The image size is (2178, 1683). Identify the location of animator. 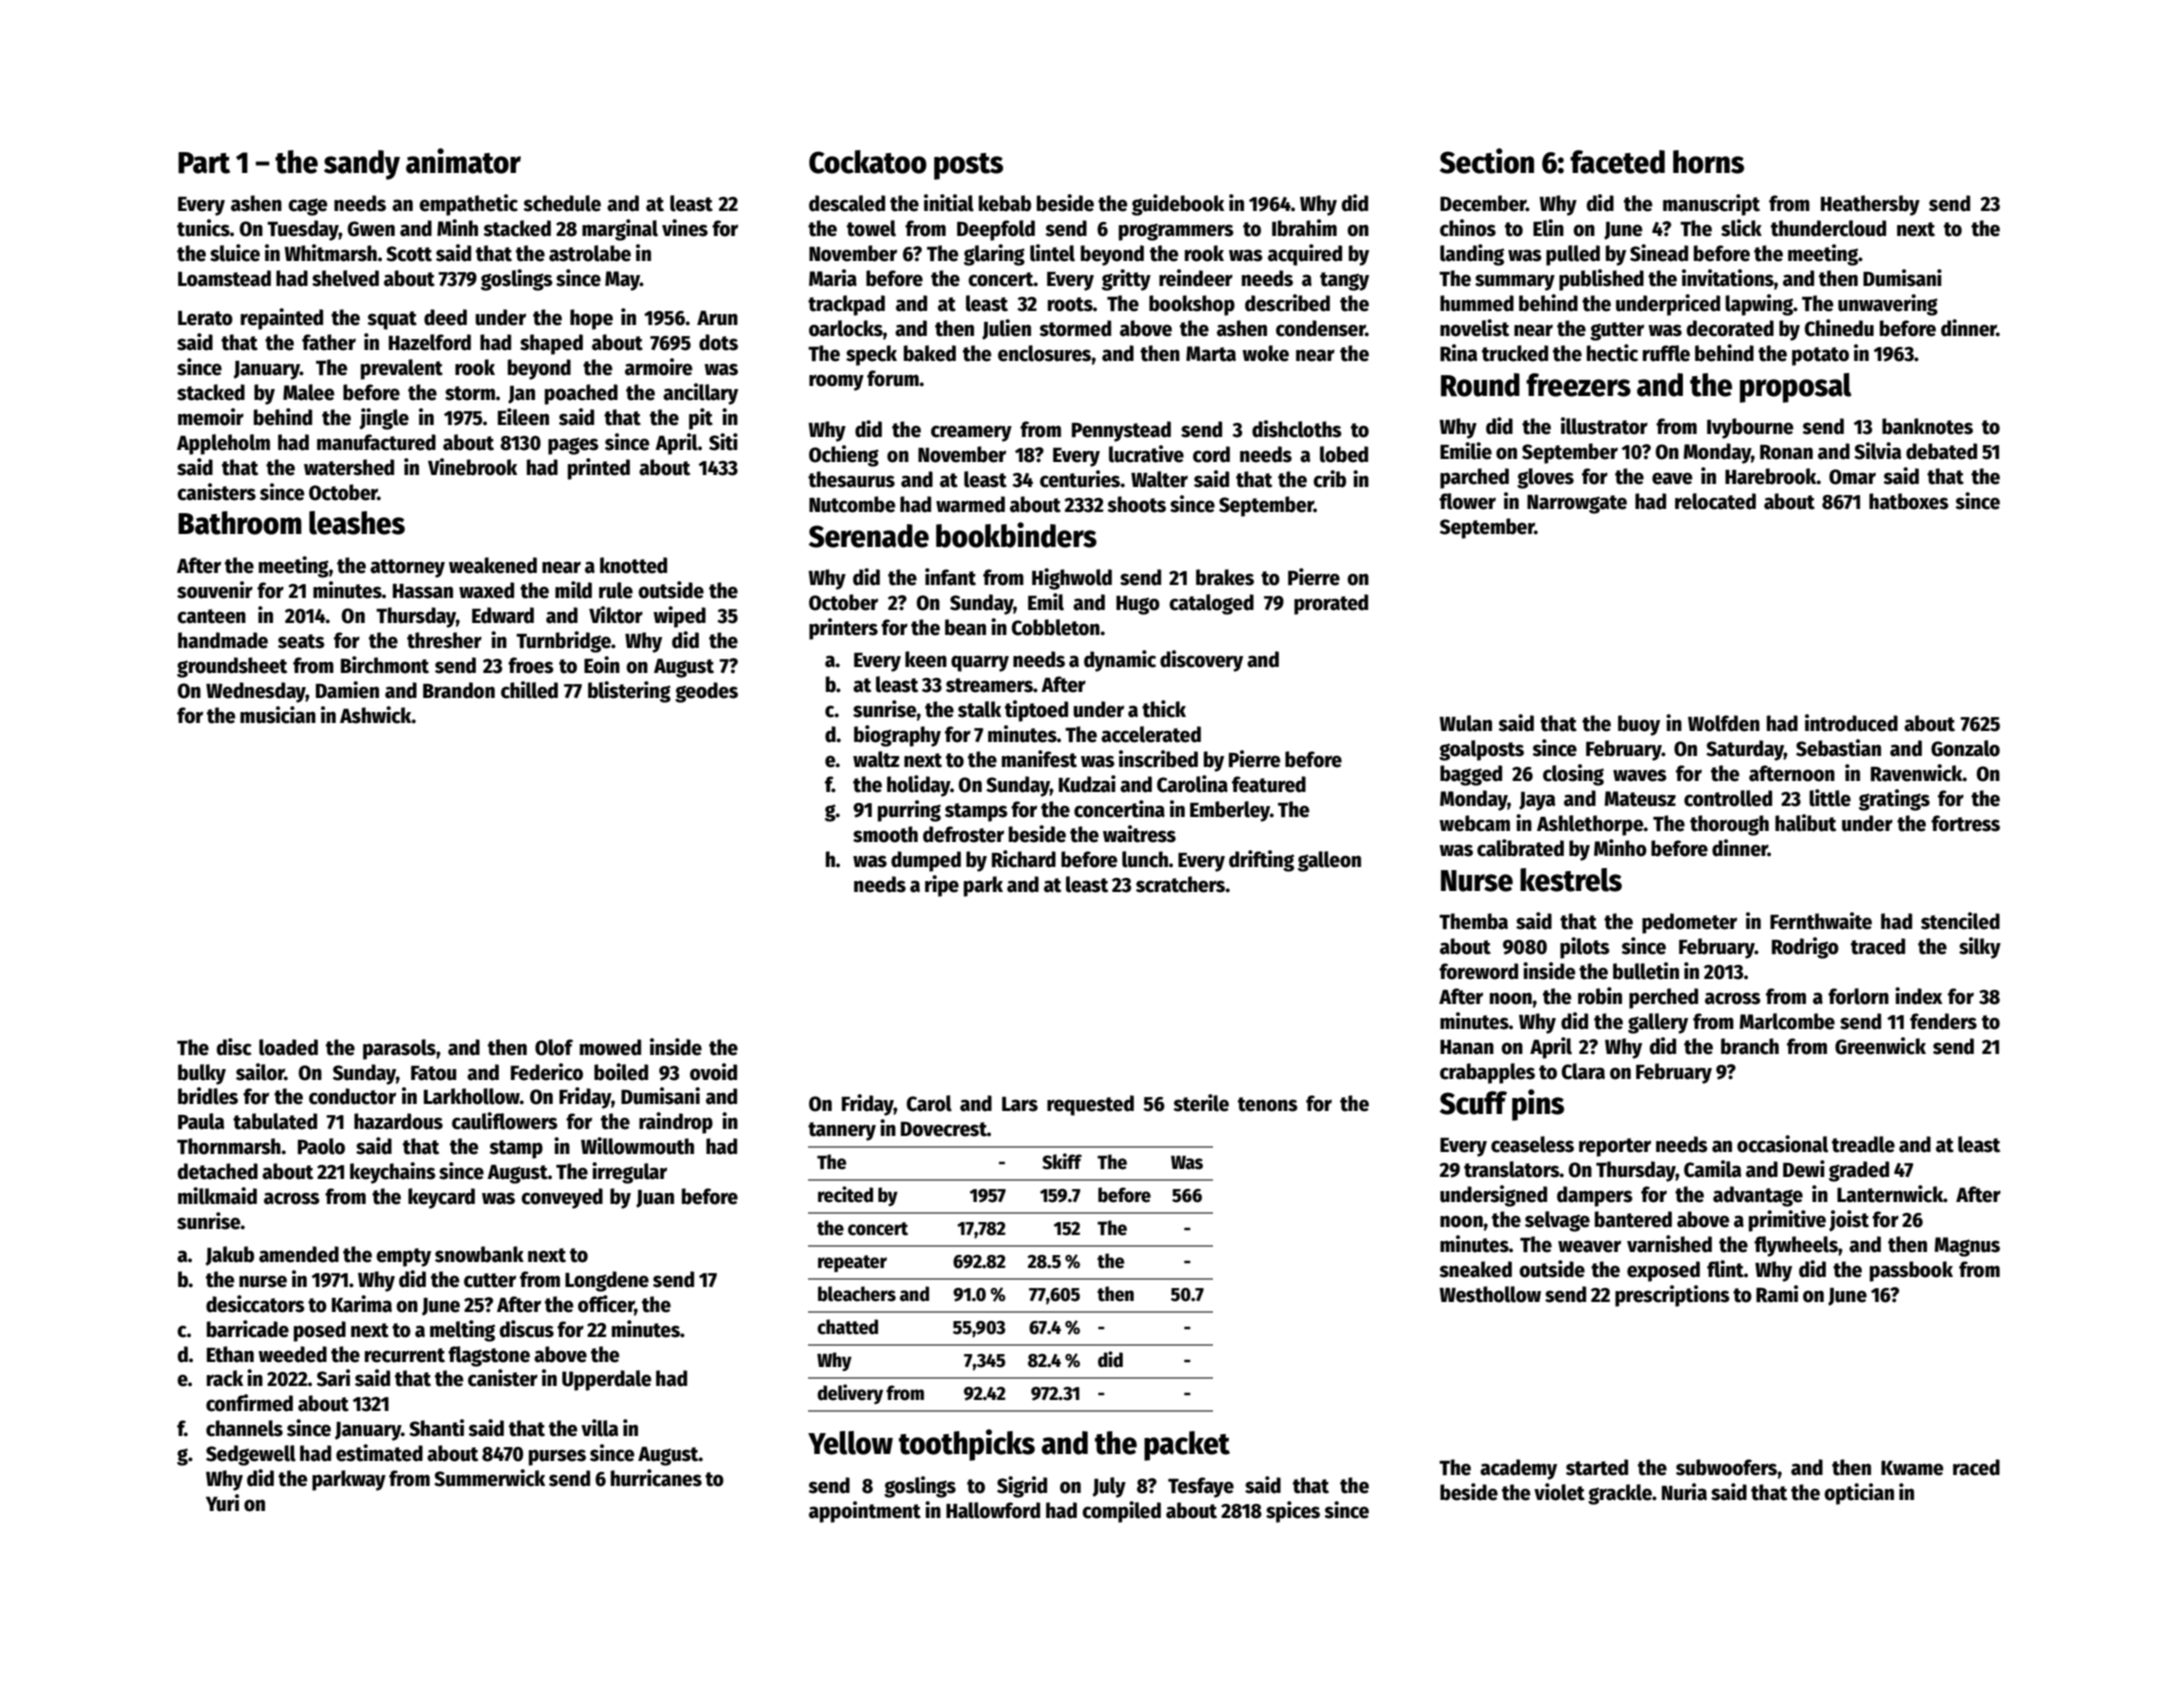
(463, 161).
